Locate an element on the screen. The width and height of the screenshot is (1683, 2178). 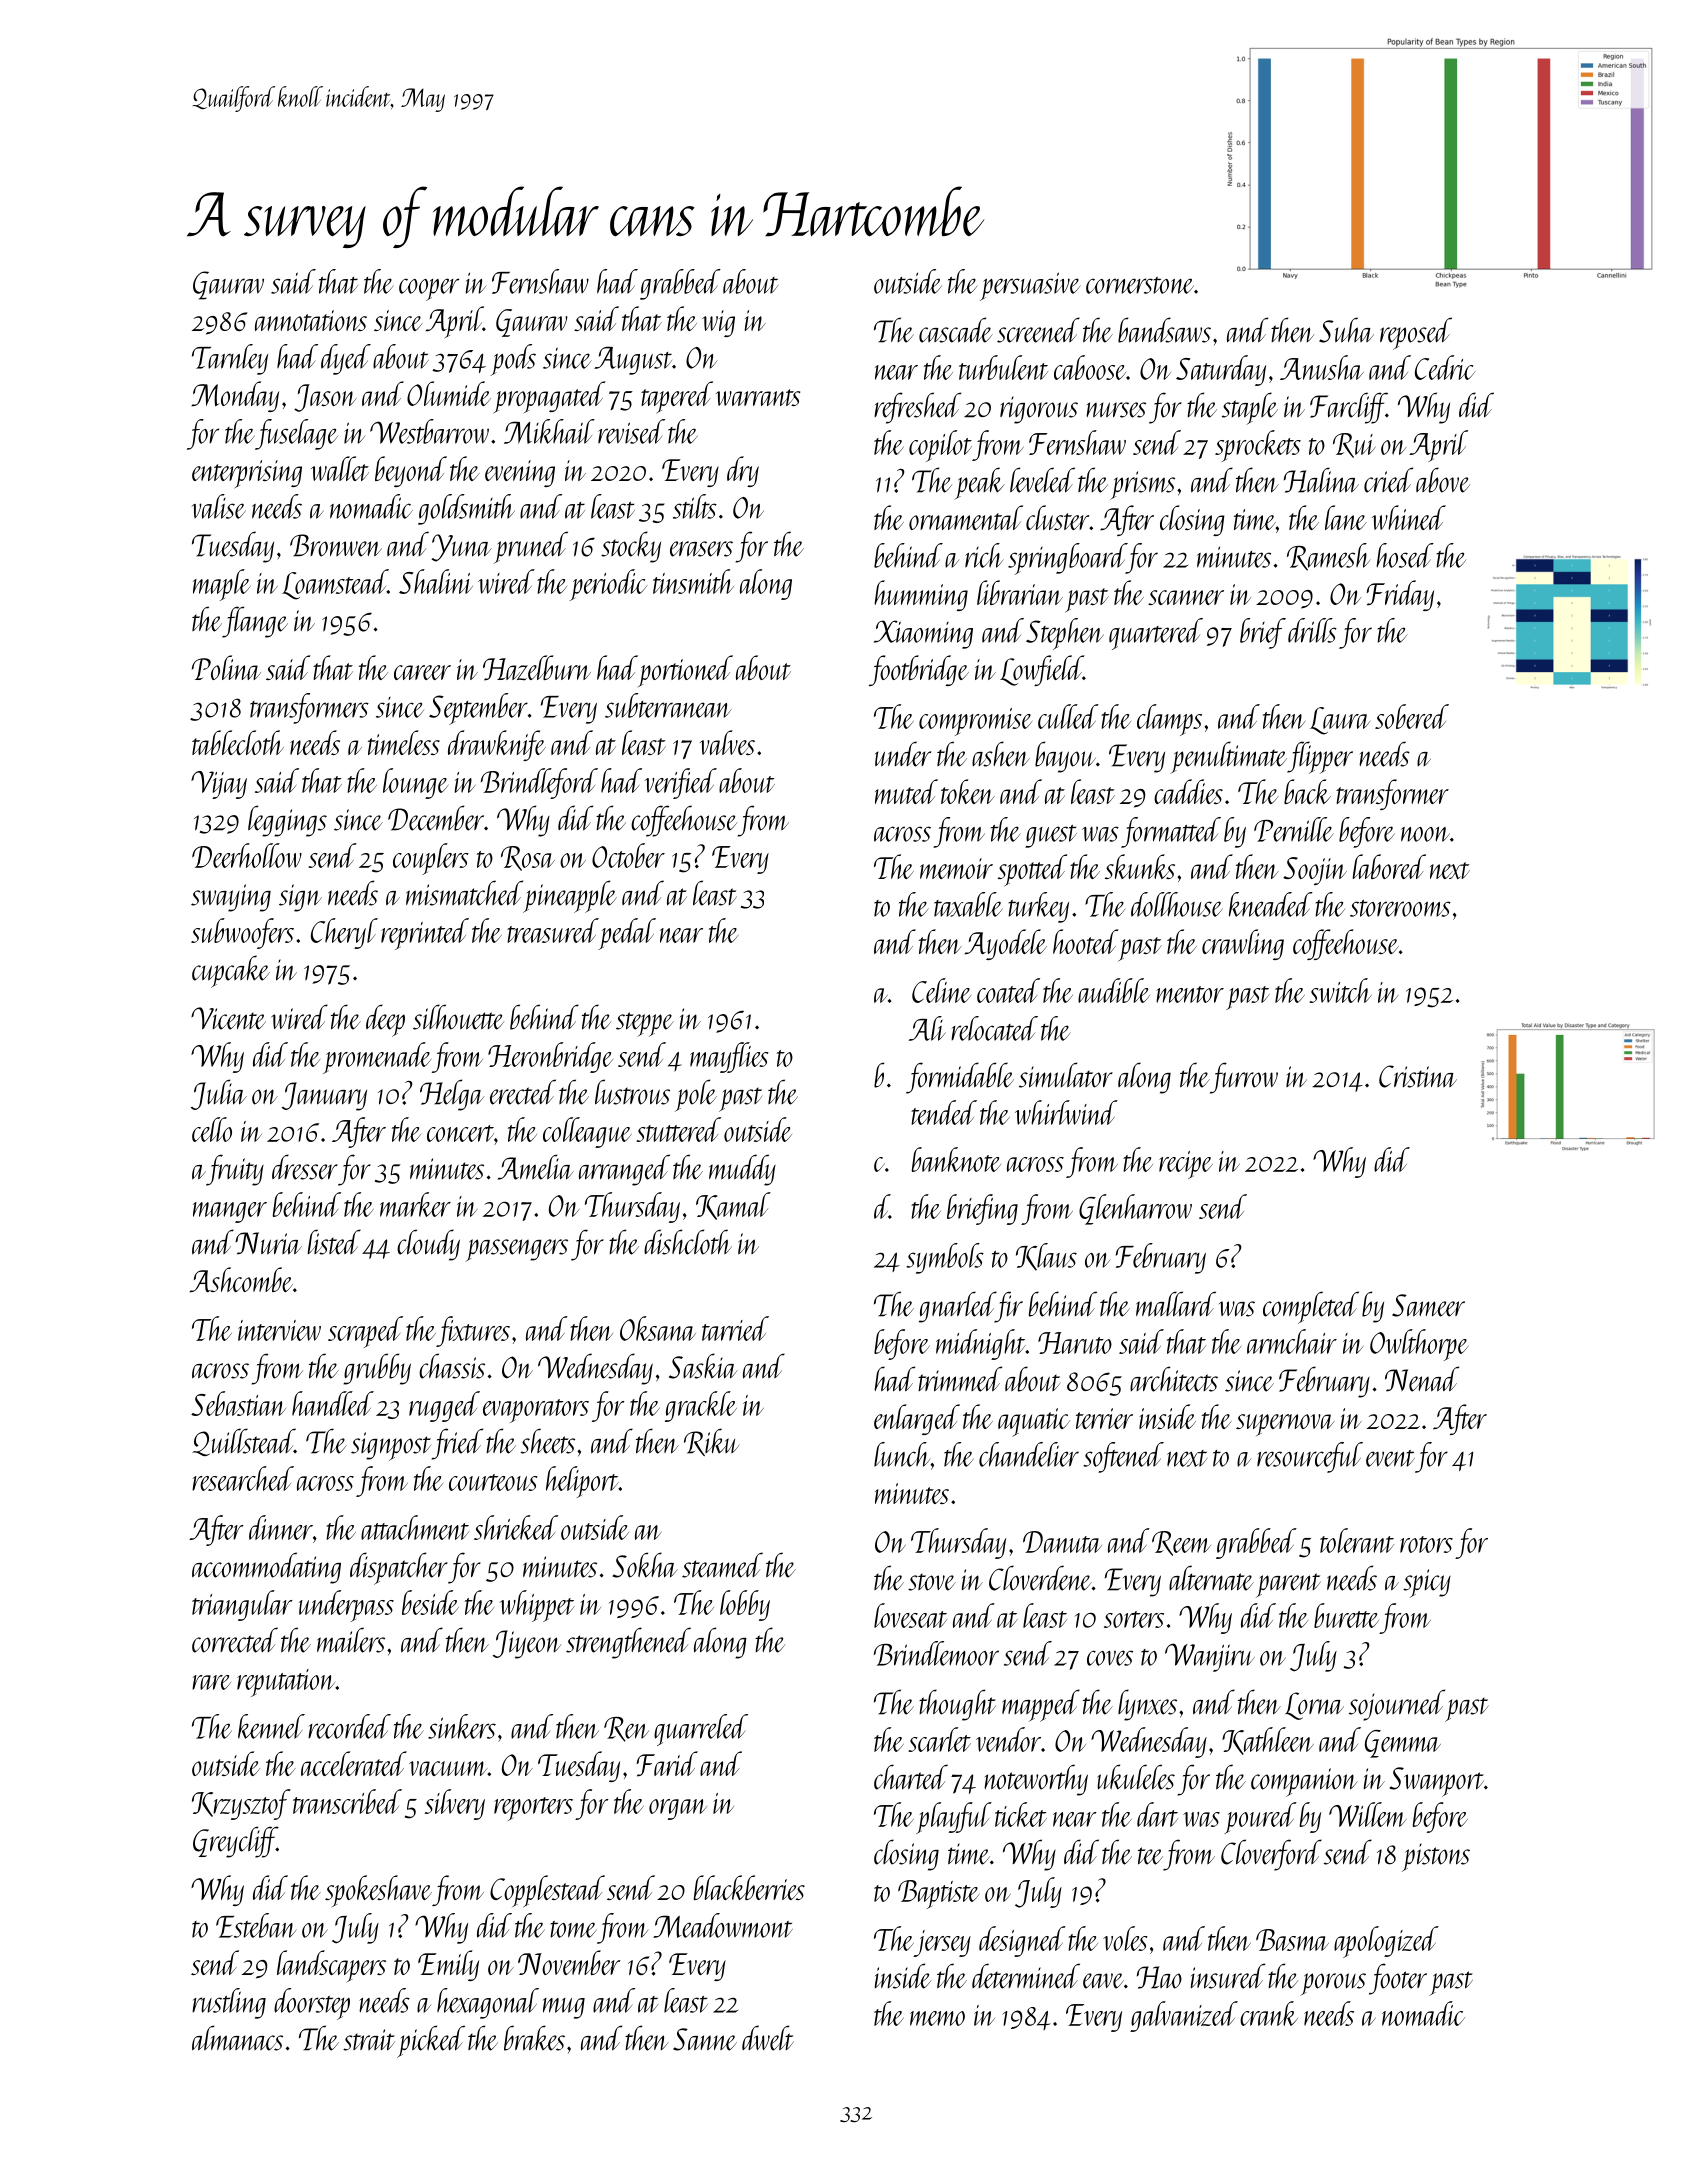
event is located at coordinates (1390, 1458).
